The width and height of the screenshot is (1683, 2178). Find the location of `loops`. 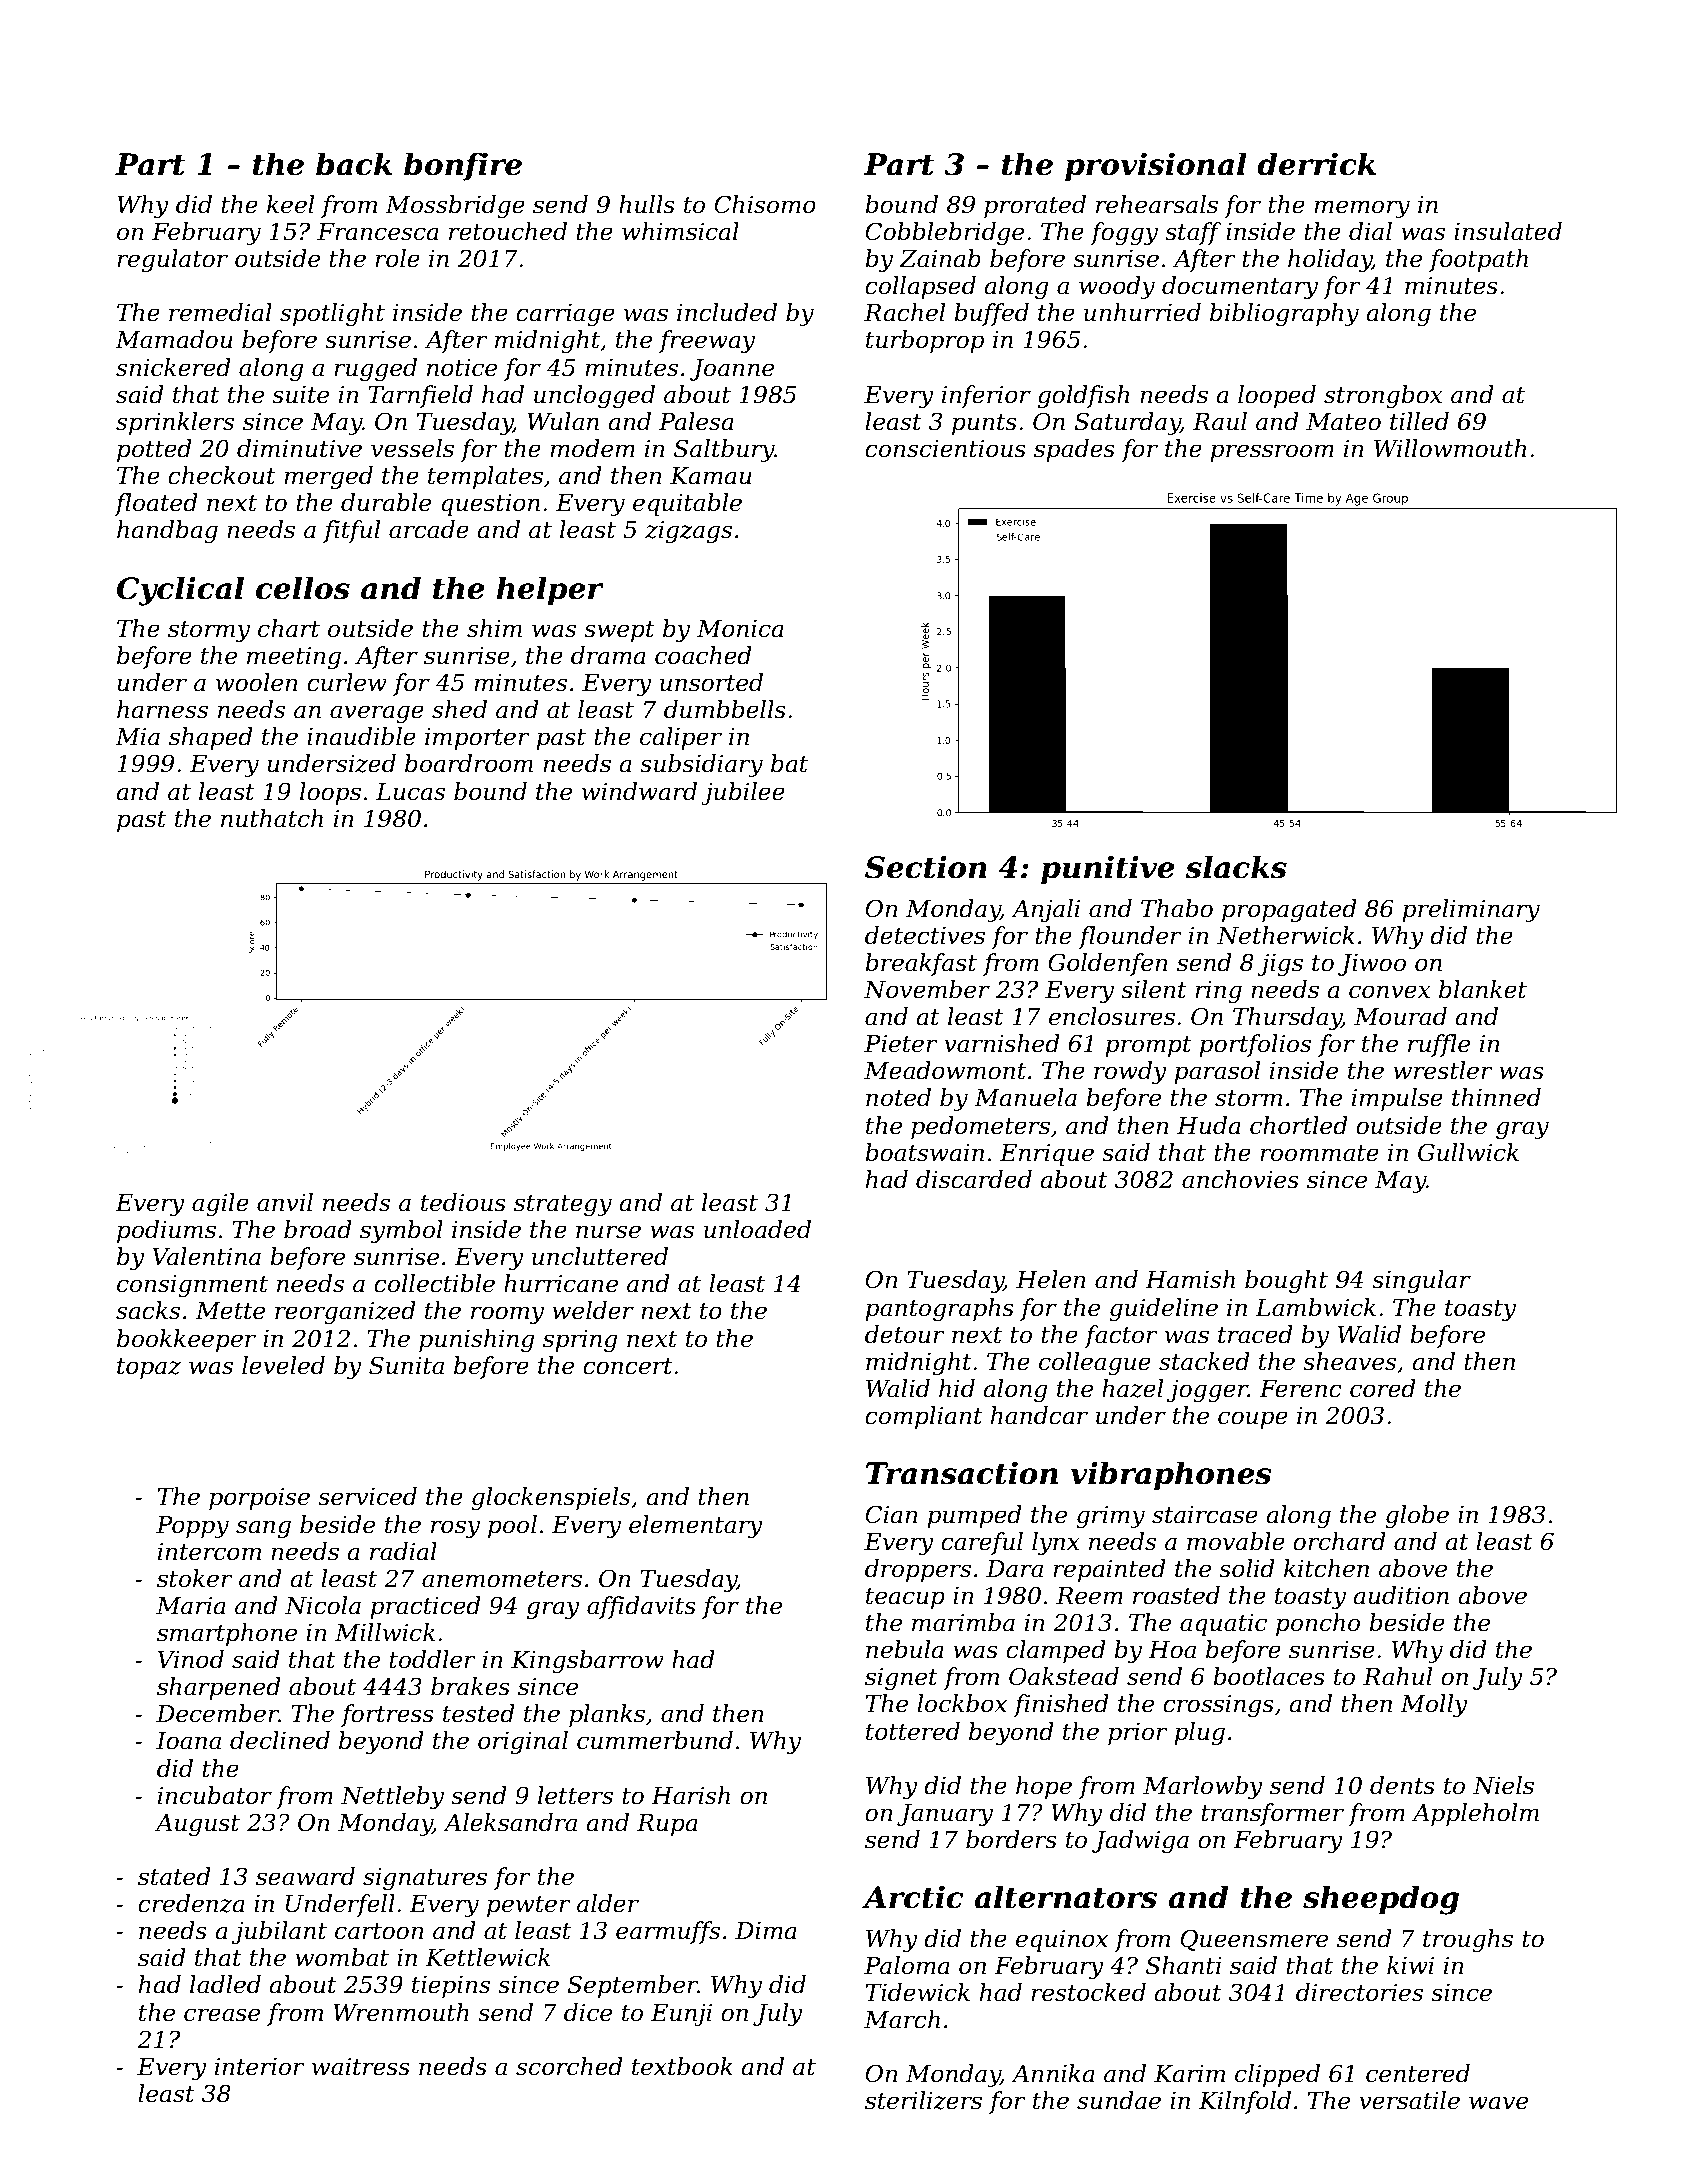

loops is located at coordinates (330, 793).
